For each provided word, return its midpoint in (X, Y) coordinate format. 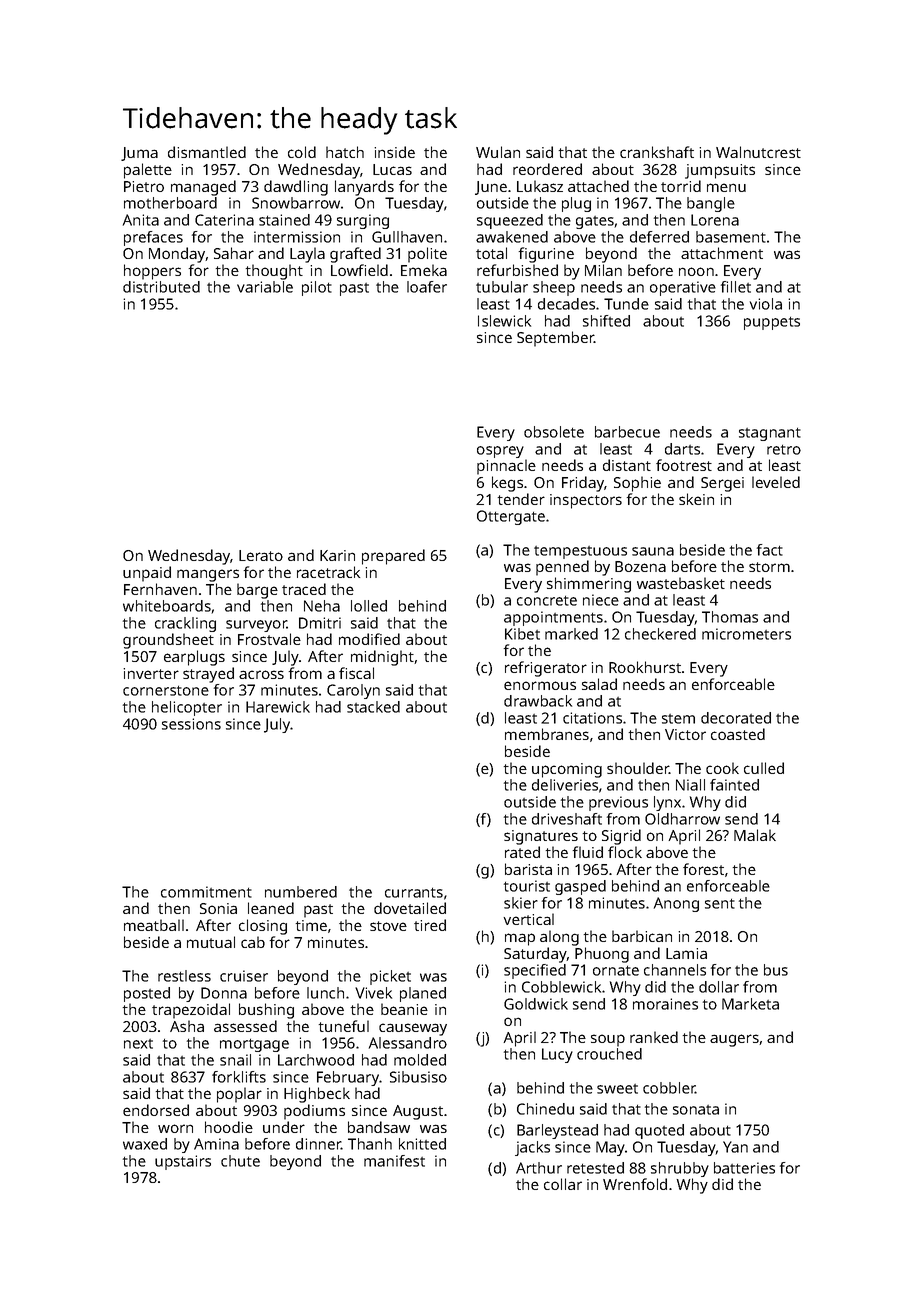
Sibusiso (418, 1077)
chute (240, 1161)
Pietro (144, 186)
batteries (744, 1168)
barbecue (627, 432)
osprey (500, 452)
